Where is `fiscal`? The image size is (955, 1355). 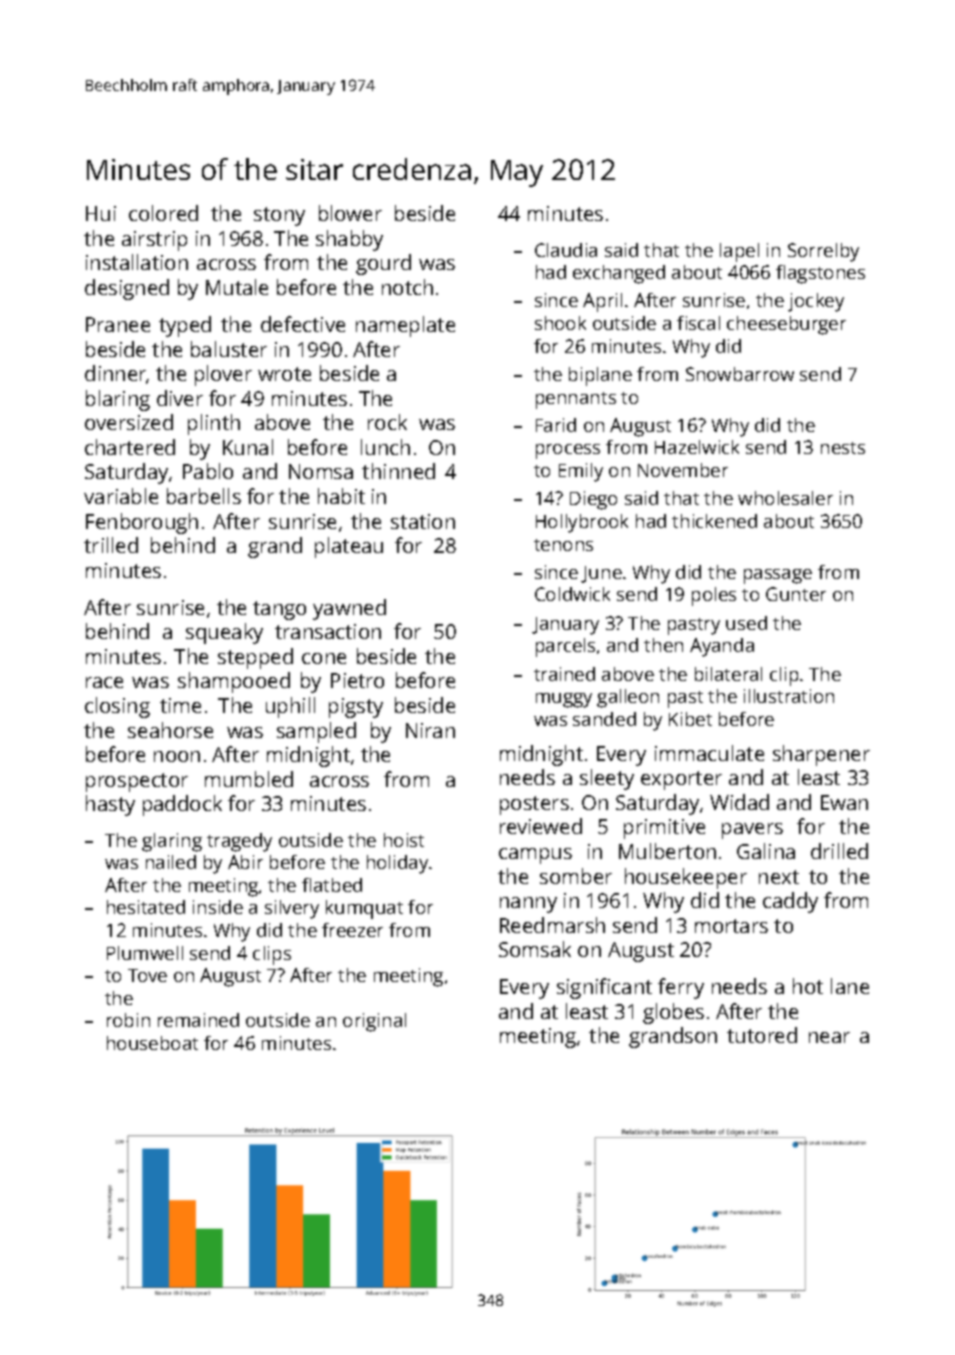
fiscal is located at coordinates (698, 323).
